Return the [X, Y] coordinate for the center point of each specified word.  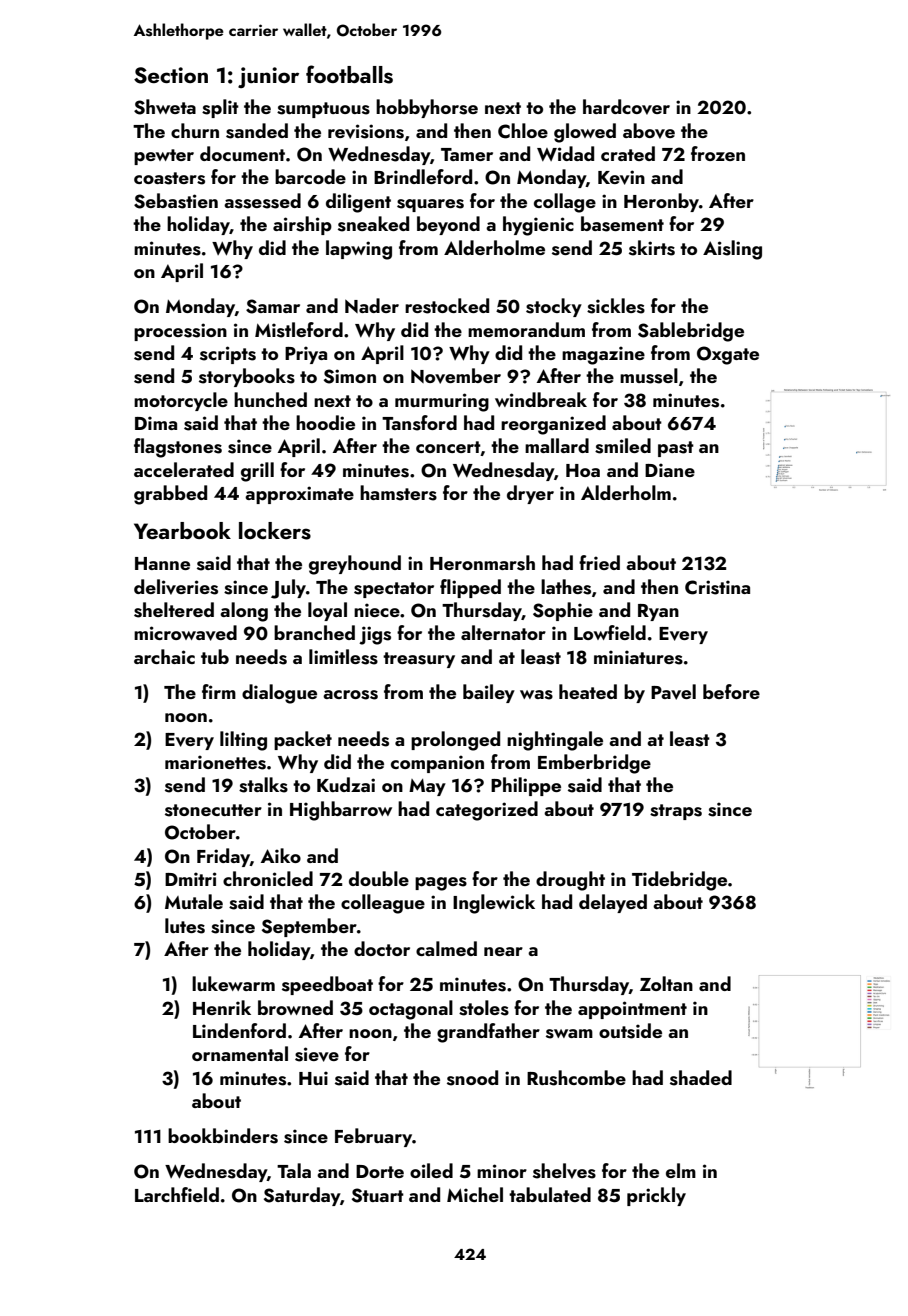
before [731, 691]
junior [268, 77]
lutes [185, 926]
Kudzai [346, 784]
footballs [349, 74]
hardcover [626, 107]
